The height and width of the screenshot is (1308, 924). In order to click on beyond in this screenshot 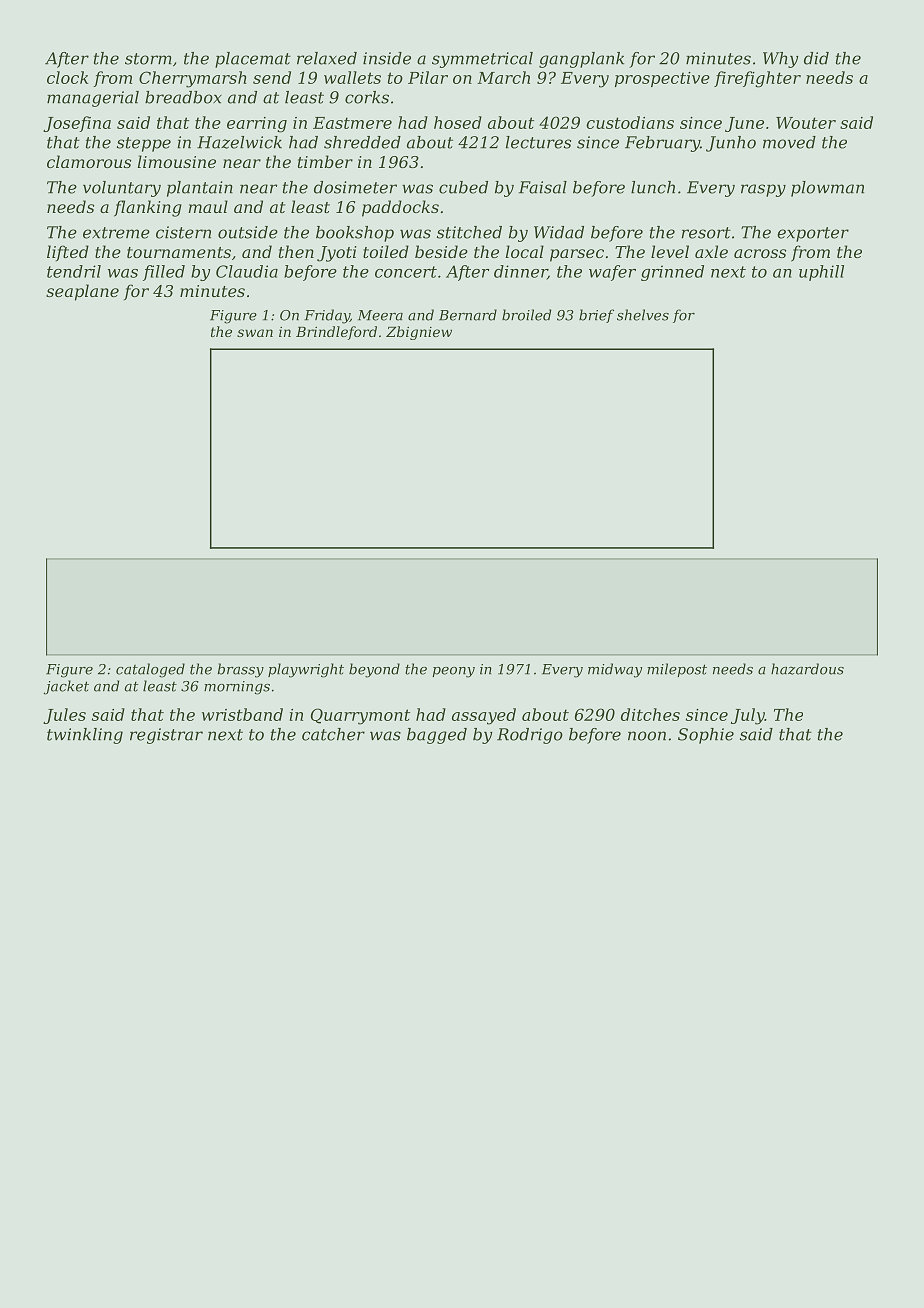, I will do `click(374, 670)`.
